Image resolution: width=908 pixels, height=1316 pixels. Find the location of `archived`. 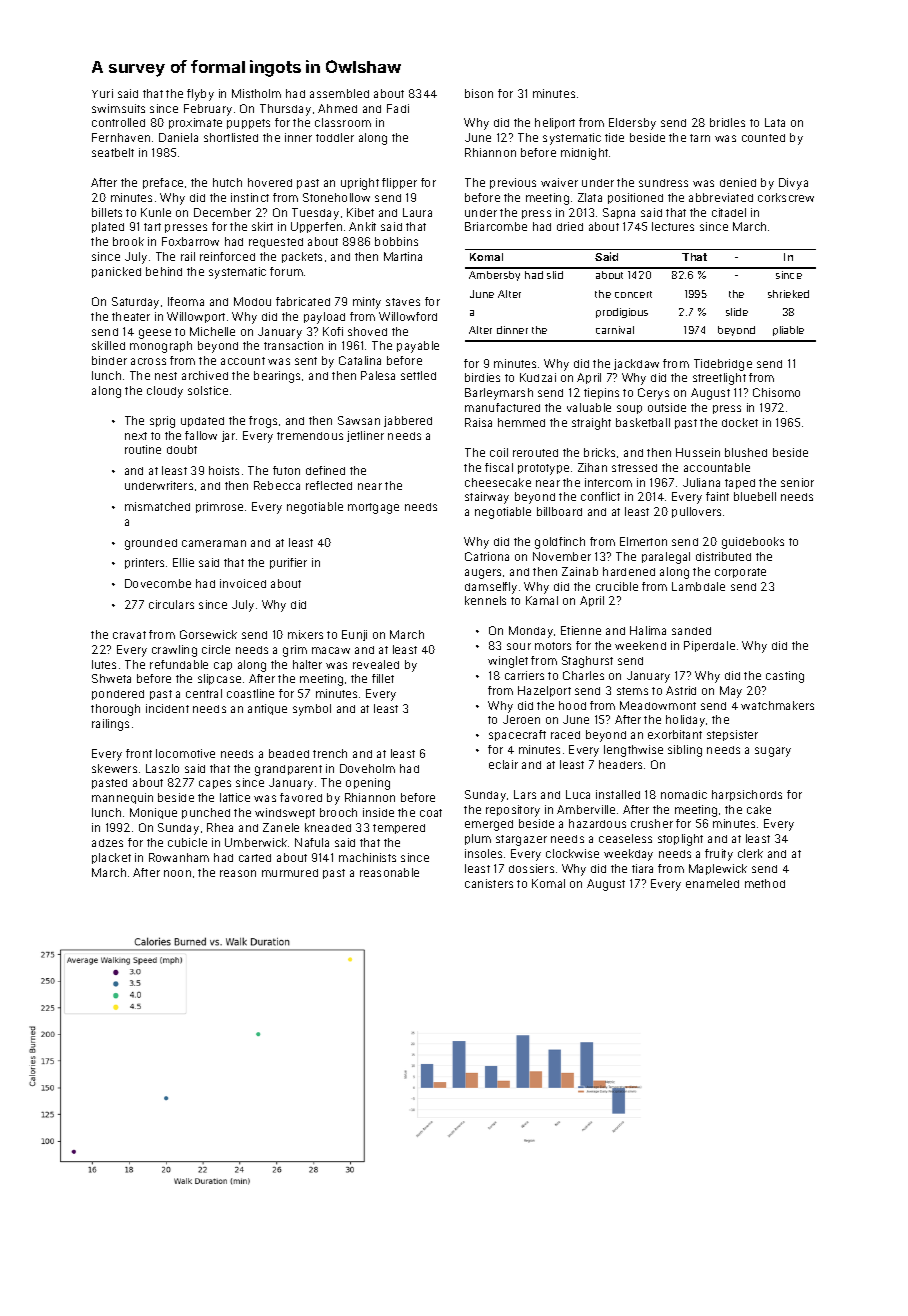

archived is located at coordinates (205, 375).
